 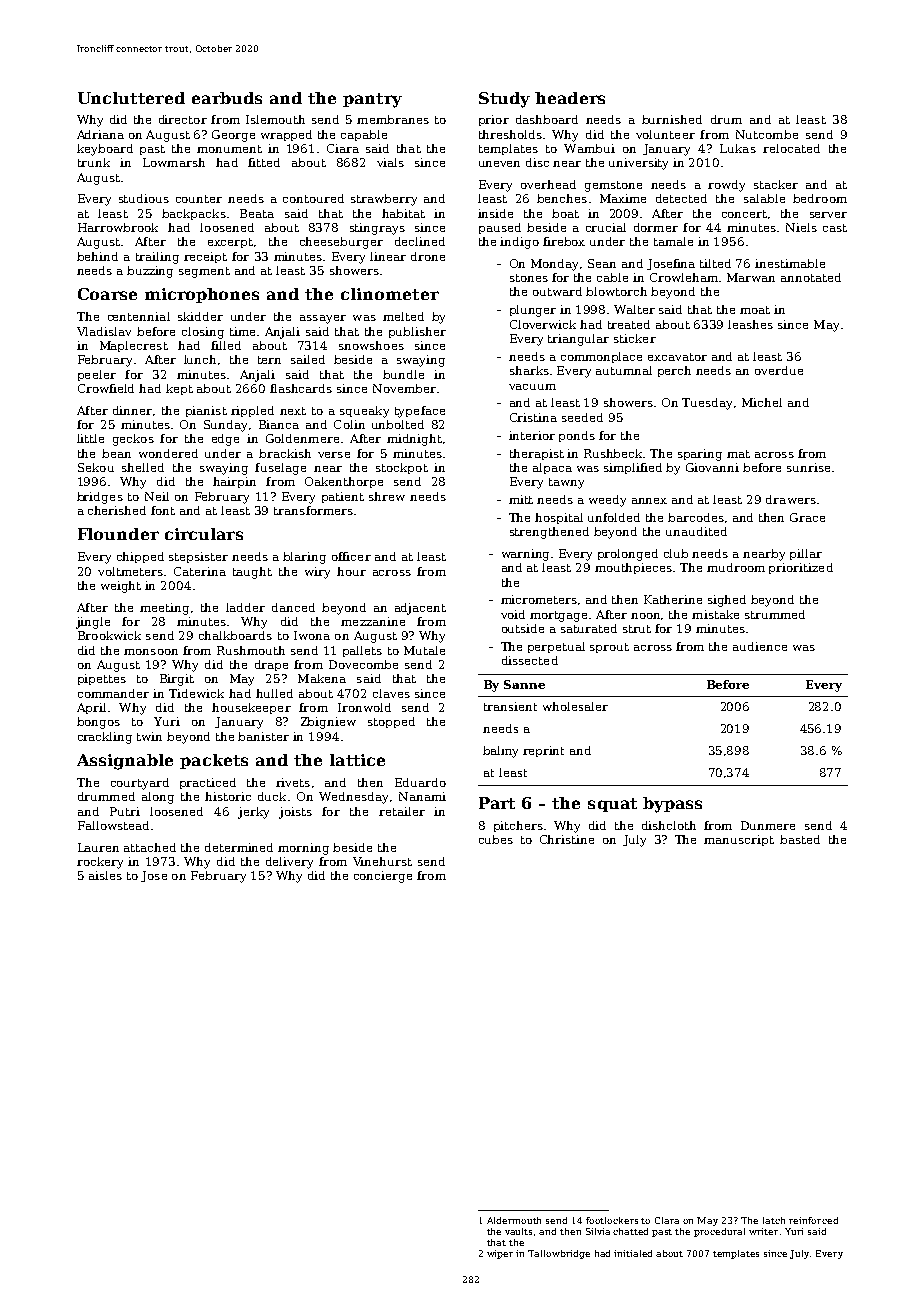 I want to click on monsoon, so click(x=151, y=652).
